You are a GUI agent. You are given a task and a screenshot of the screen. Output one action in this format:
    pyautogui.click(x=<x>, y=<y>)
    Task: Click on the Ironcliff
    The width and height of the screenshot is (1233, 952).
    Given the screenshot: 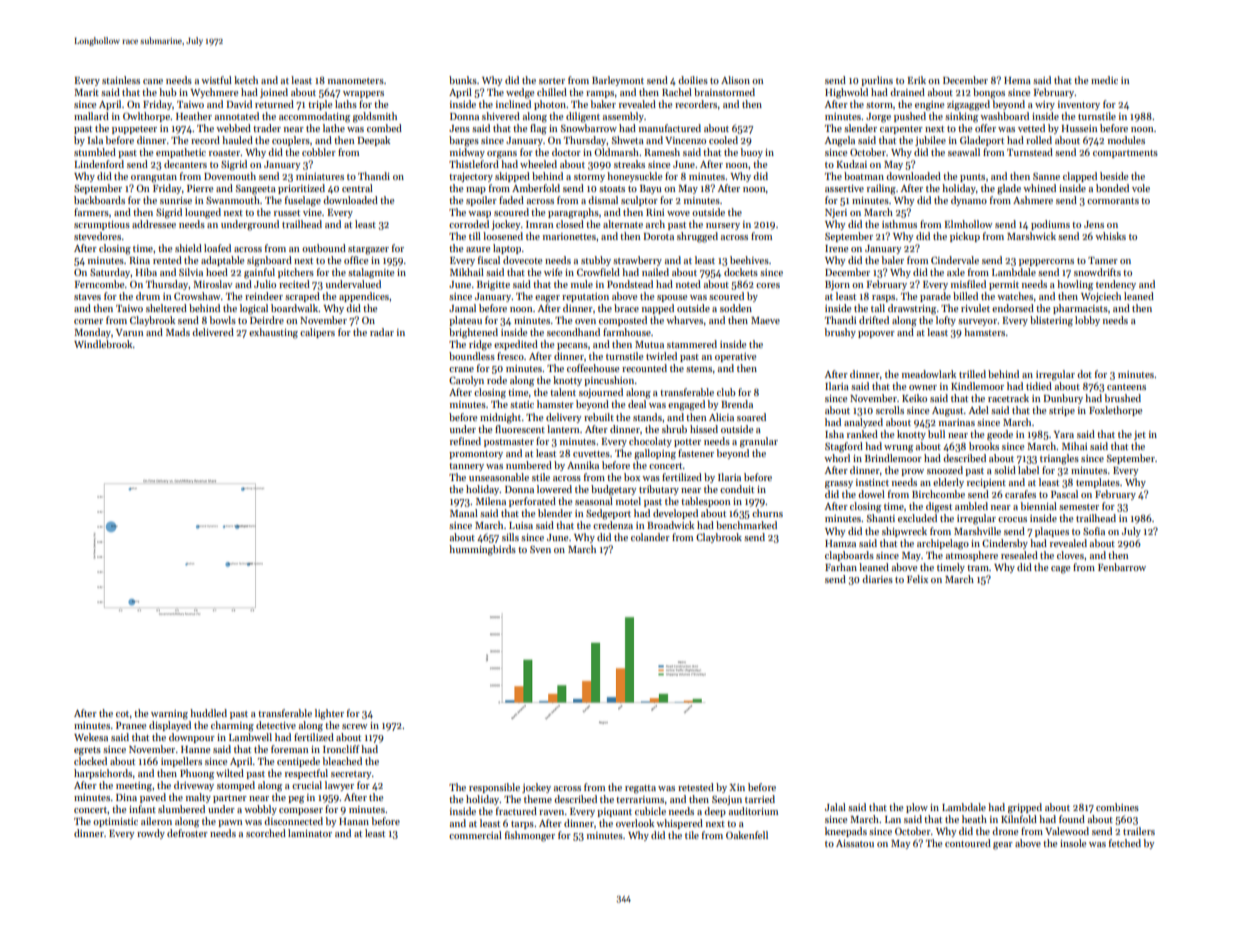 What is the action you would take?
    pyautogui.click(x=341, y=749)
